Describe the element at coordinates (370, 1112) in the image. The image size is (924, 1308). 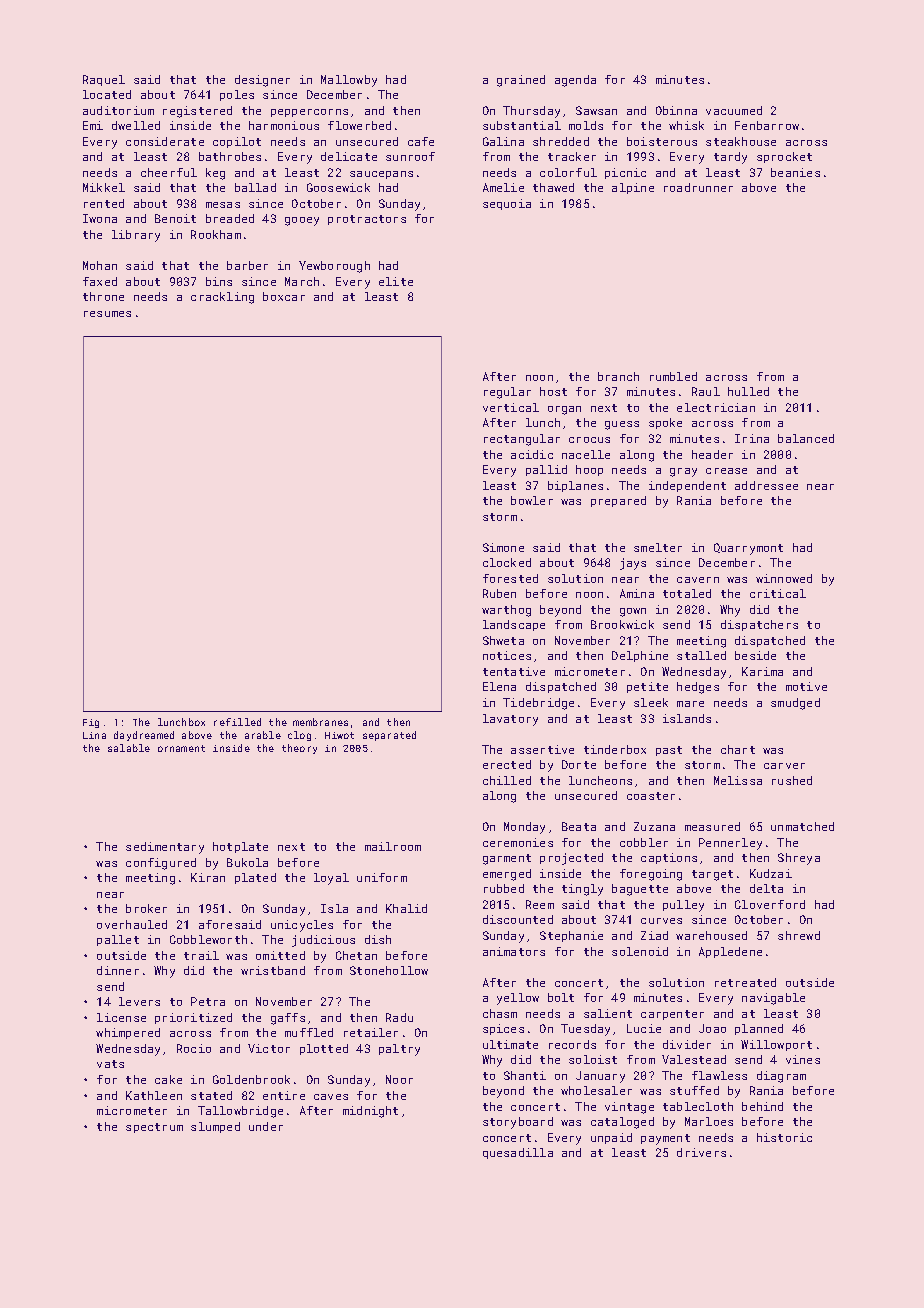
I see `midnight` at that location.
